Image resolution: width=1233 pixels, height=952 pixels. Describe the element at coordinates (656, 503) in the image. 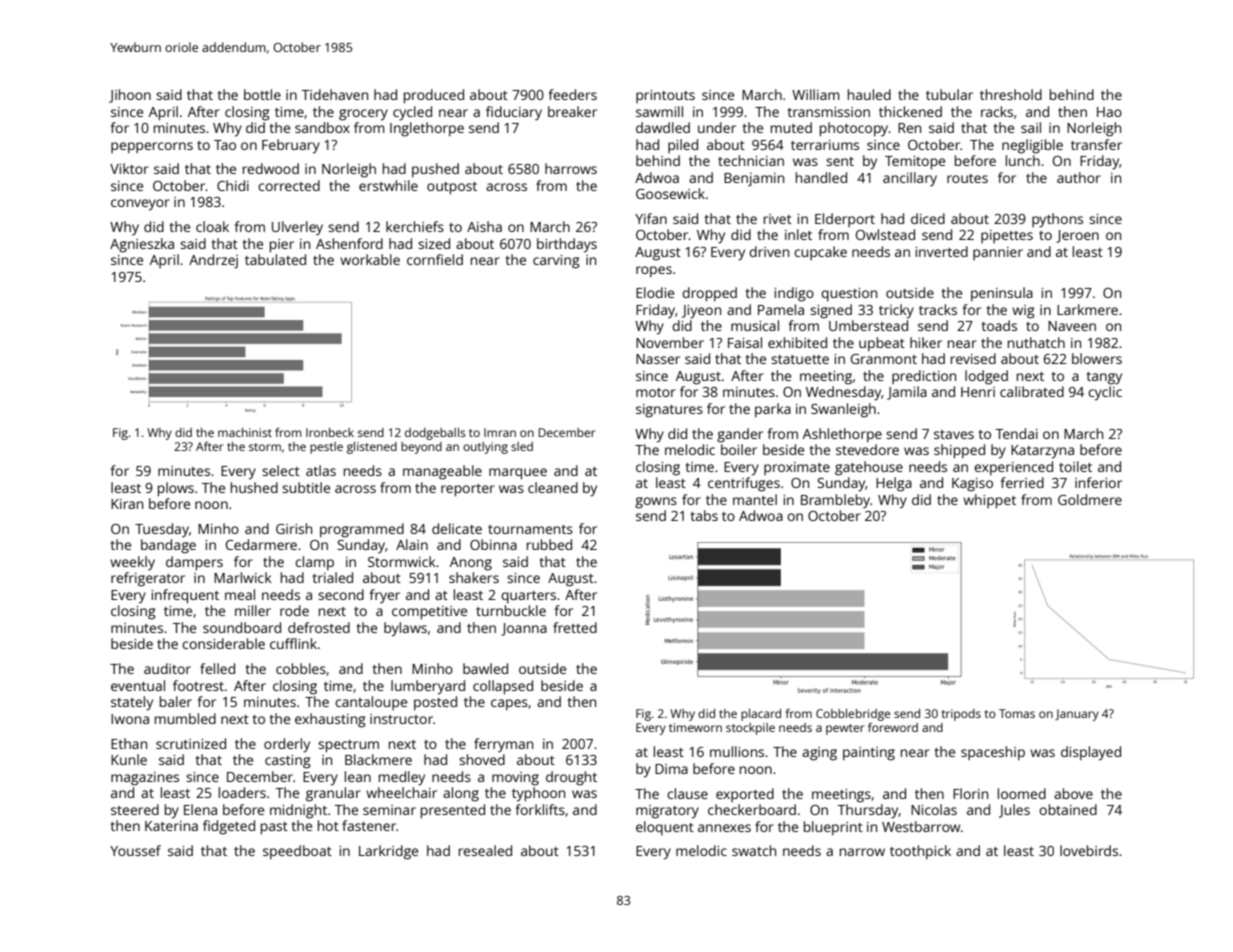

I see `gowns` at that location.
